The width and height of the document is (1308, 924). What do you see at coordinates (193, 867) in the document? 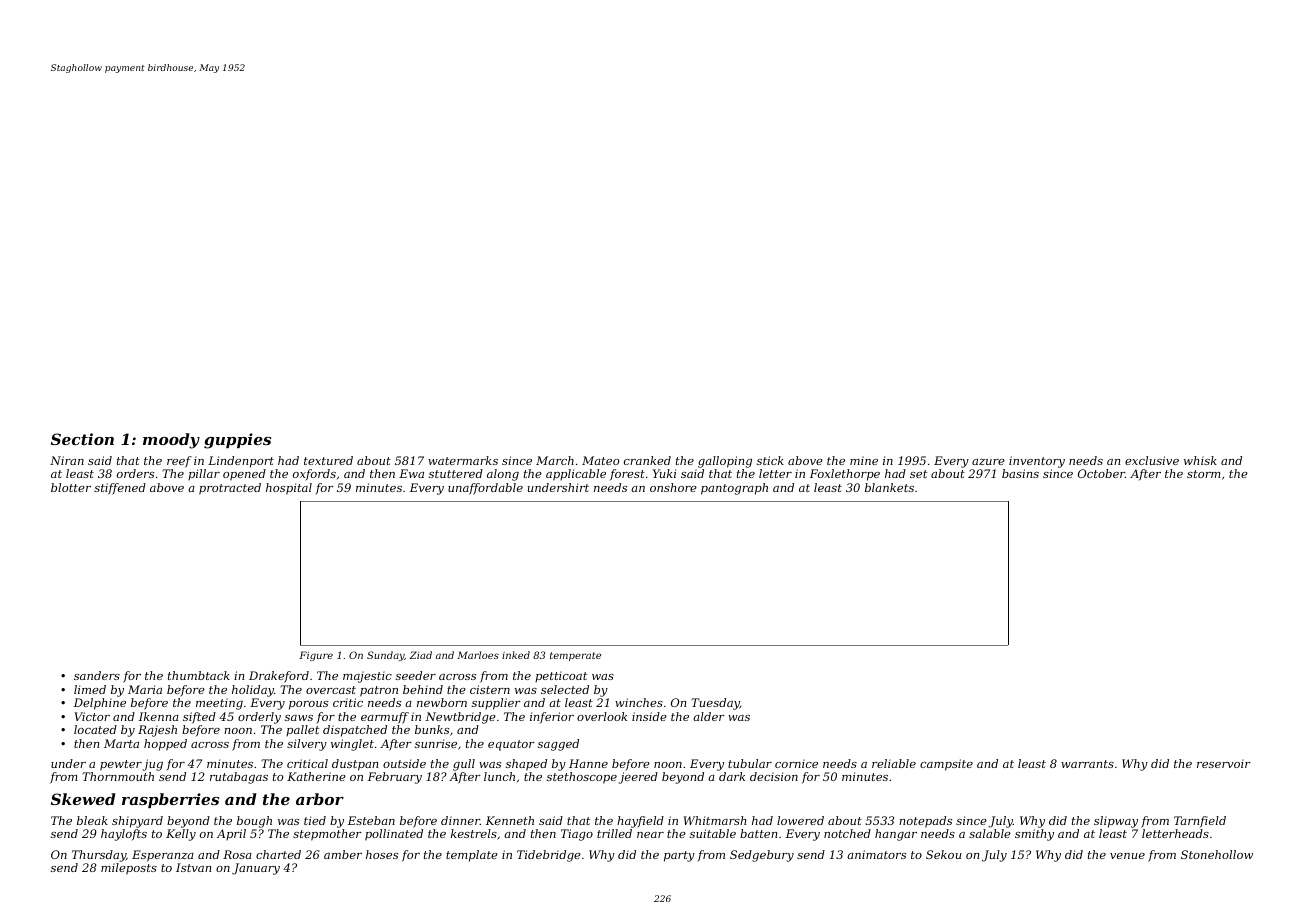
I see `Istvan` at bounding box center [193, 867].
